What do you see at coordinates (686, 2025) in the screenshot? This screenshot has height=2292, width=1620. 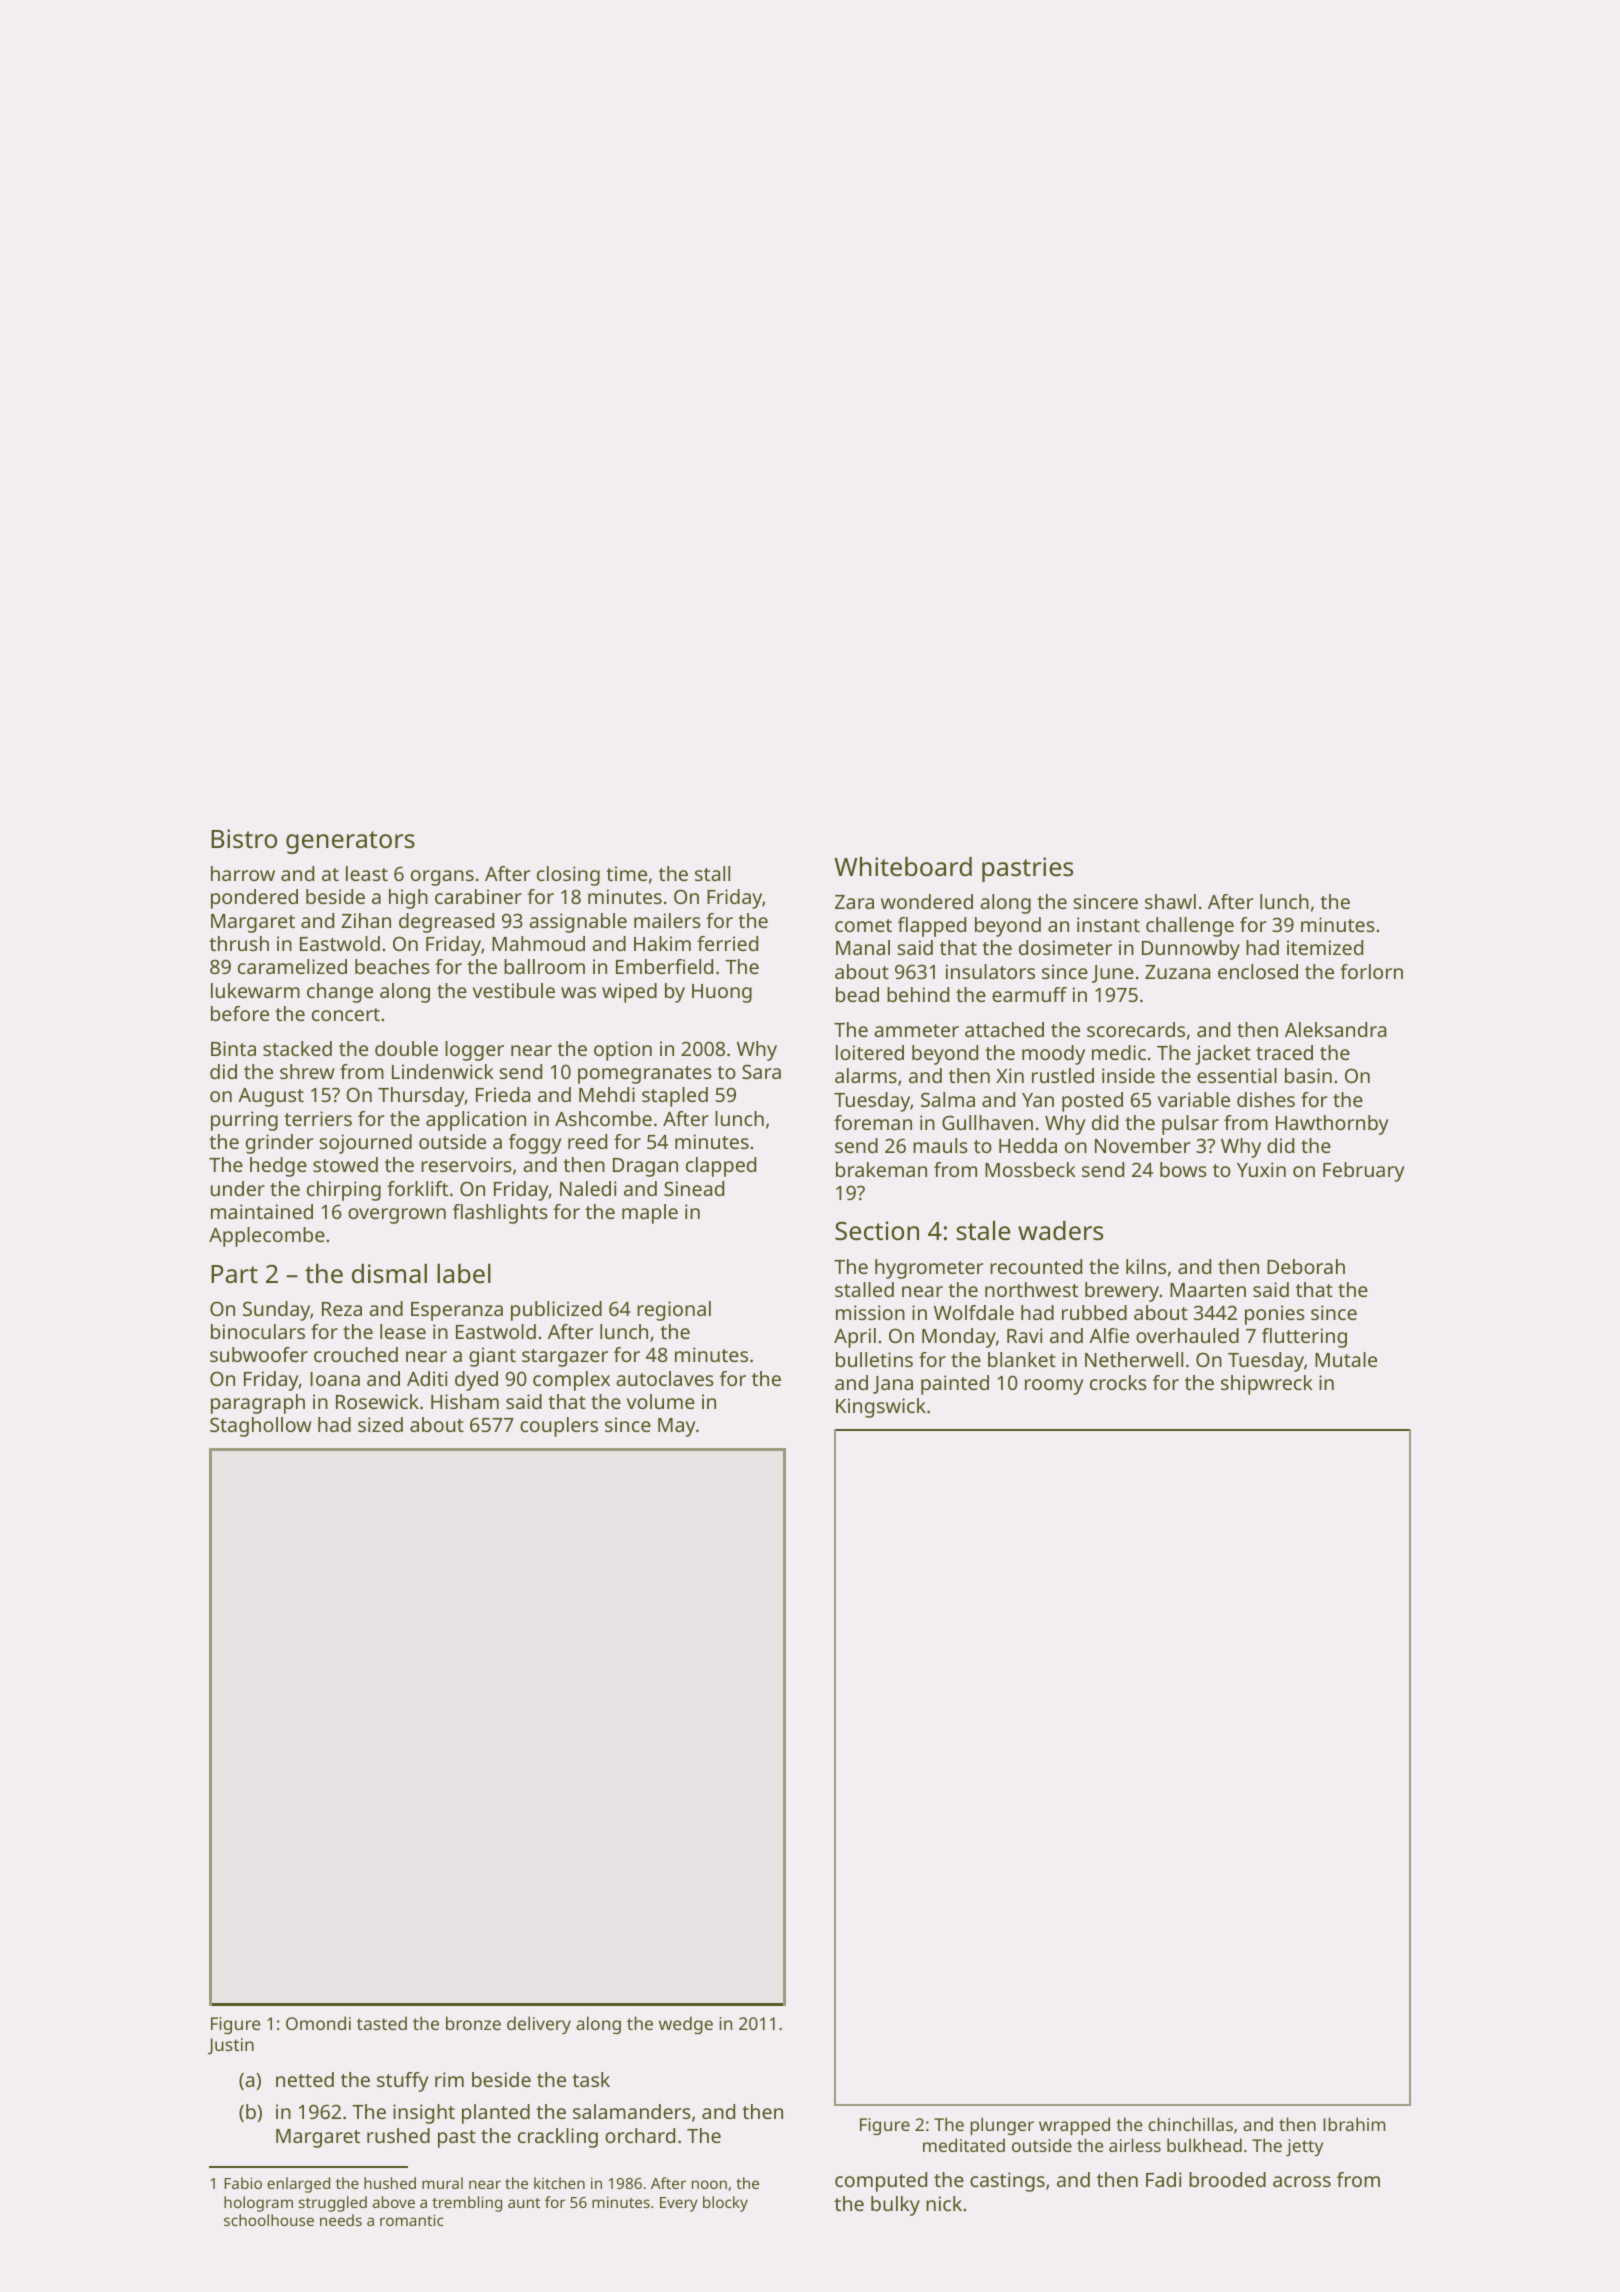 I see `wedge` at bounding box center [686, 2025].
